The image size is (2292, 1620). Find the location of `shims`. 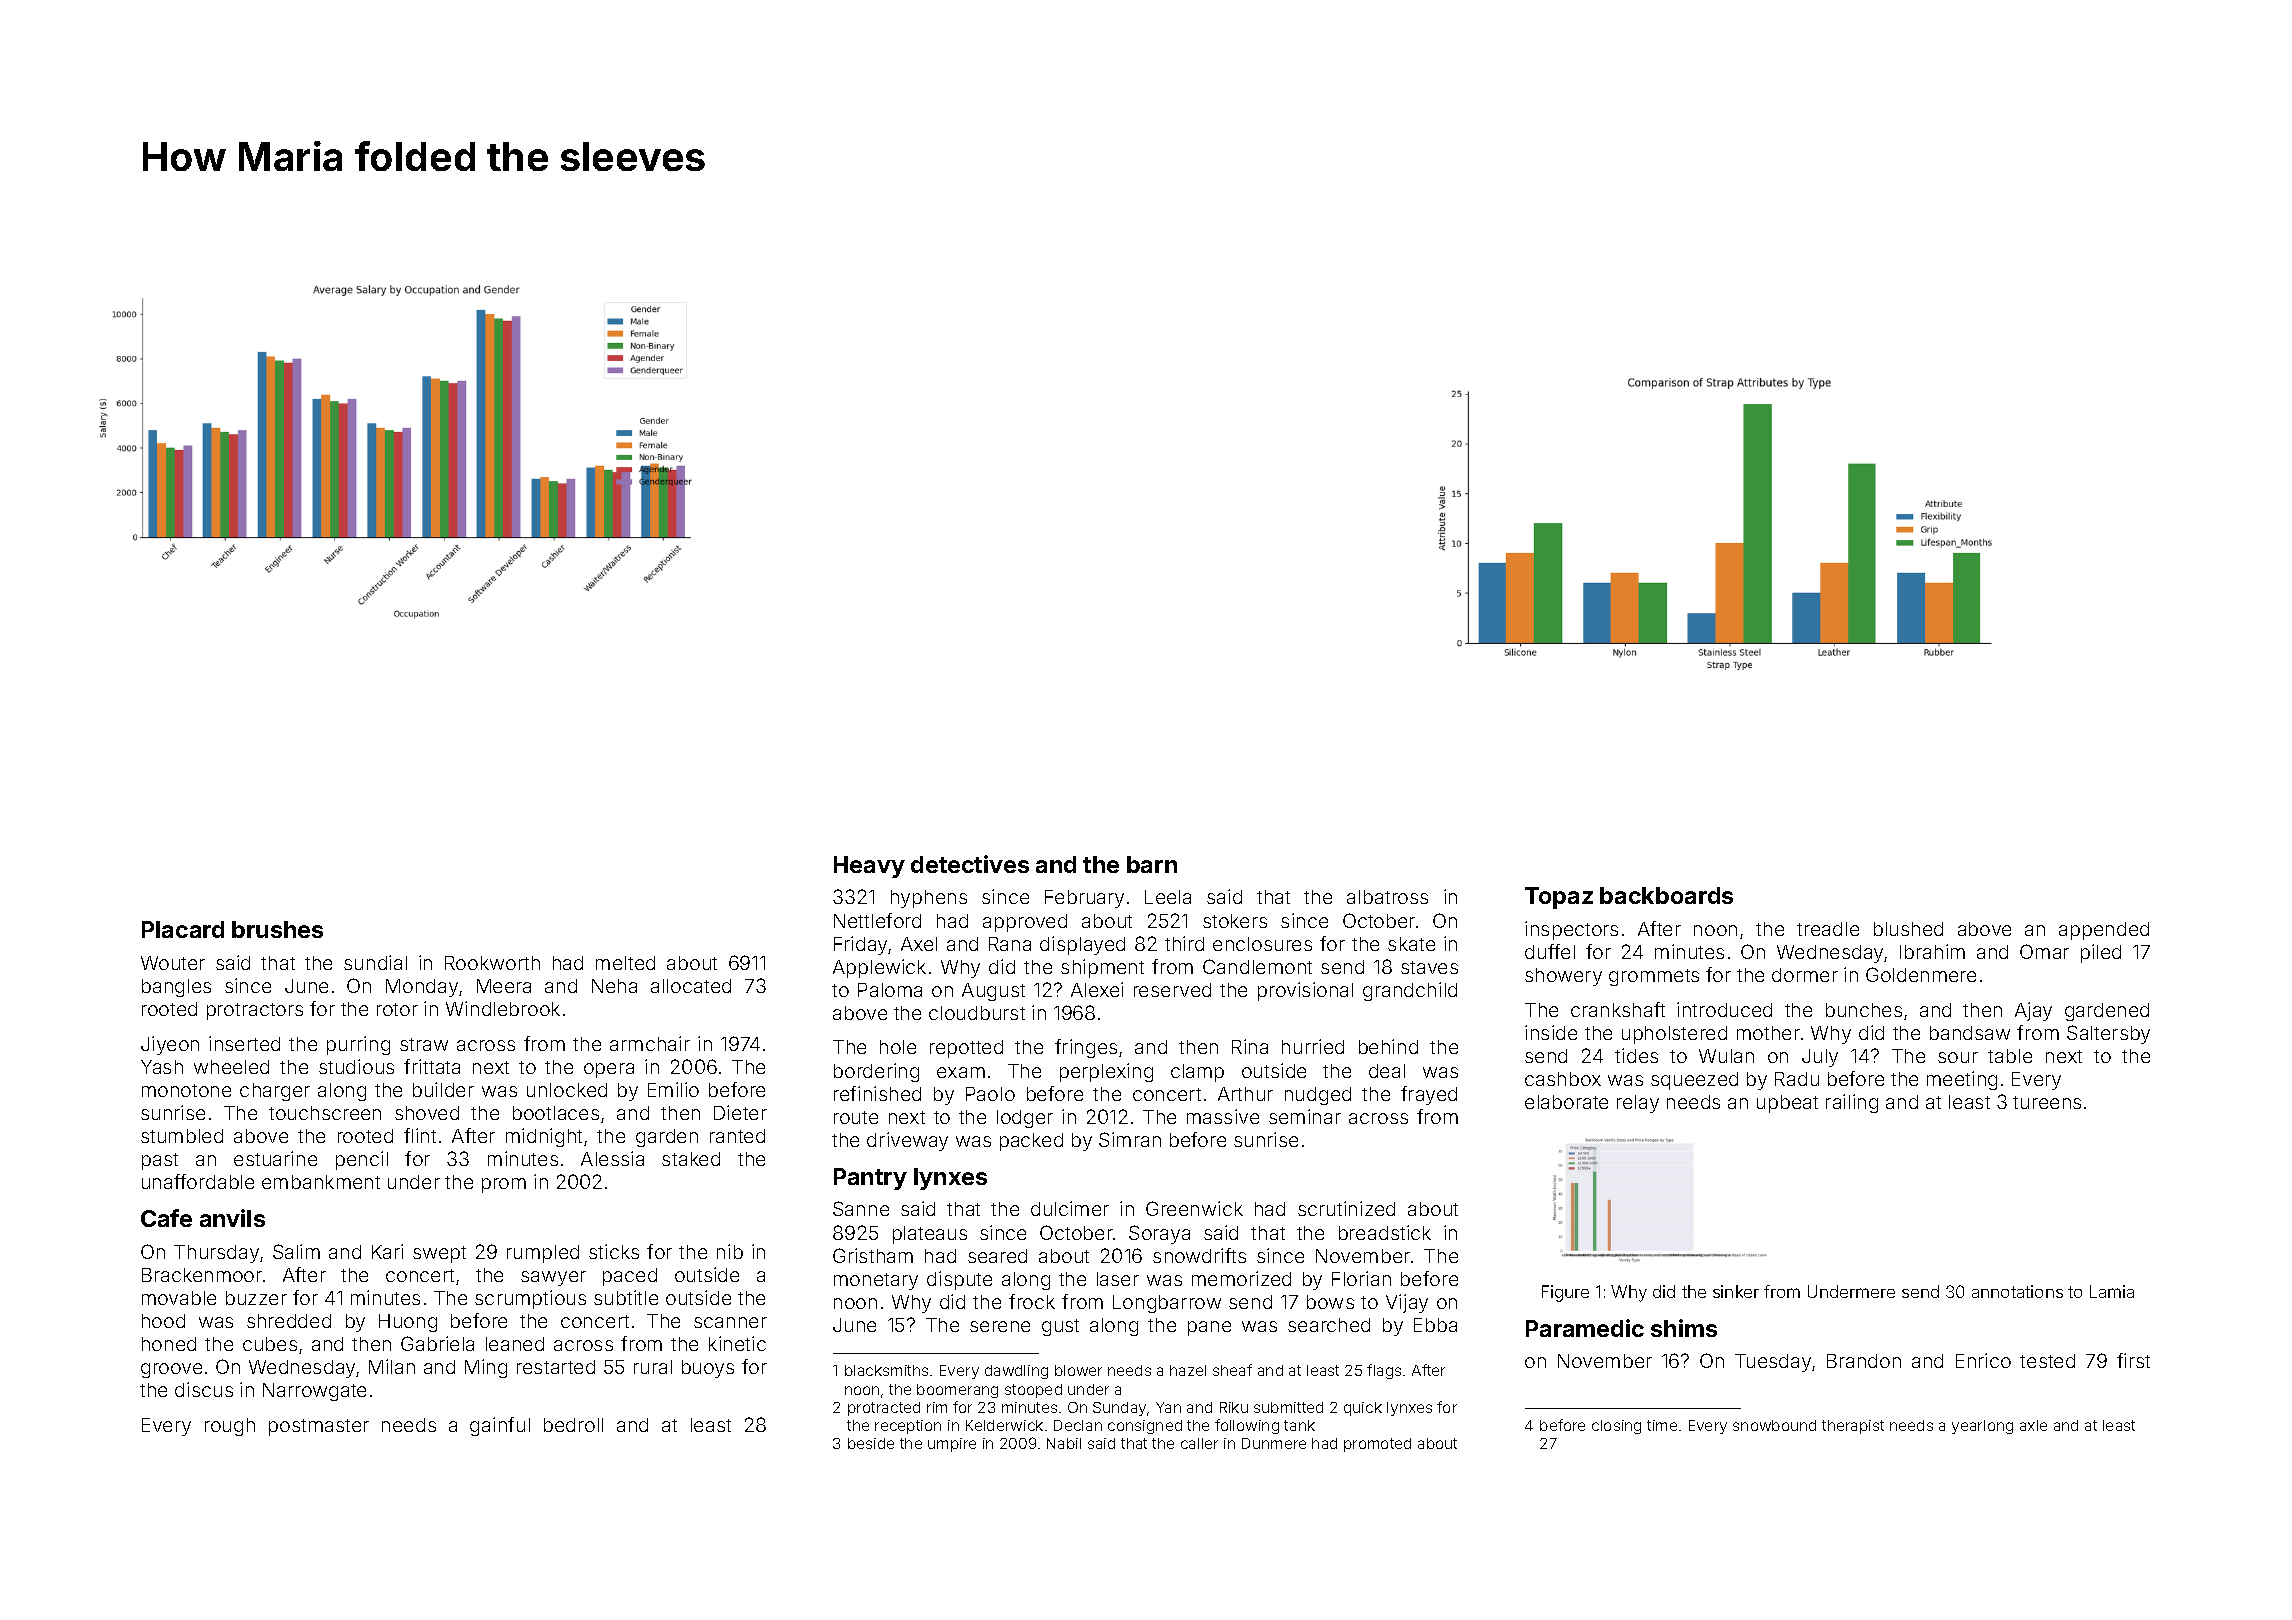

shims is located at coordinates (1684, 1328).
